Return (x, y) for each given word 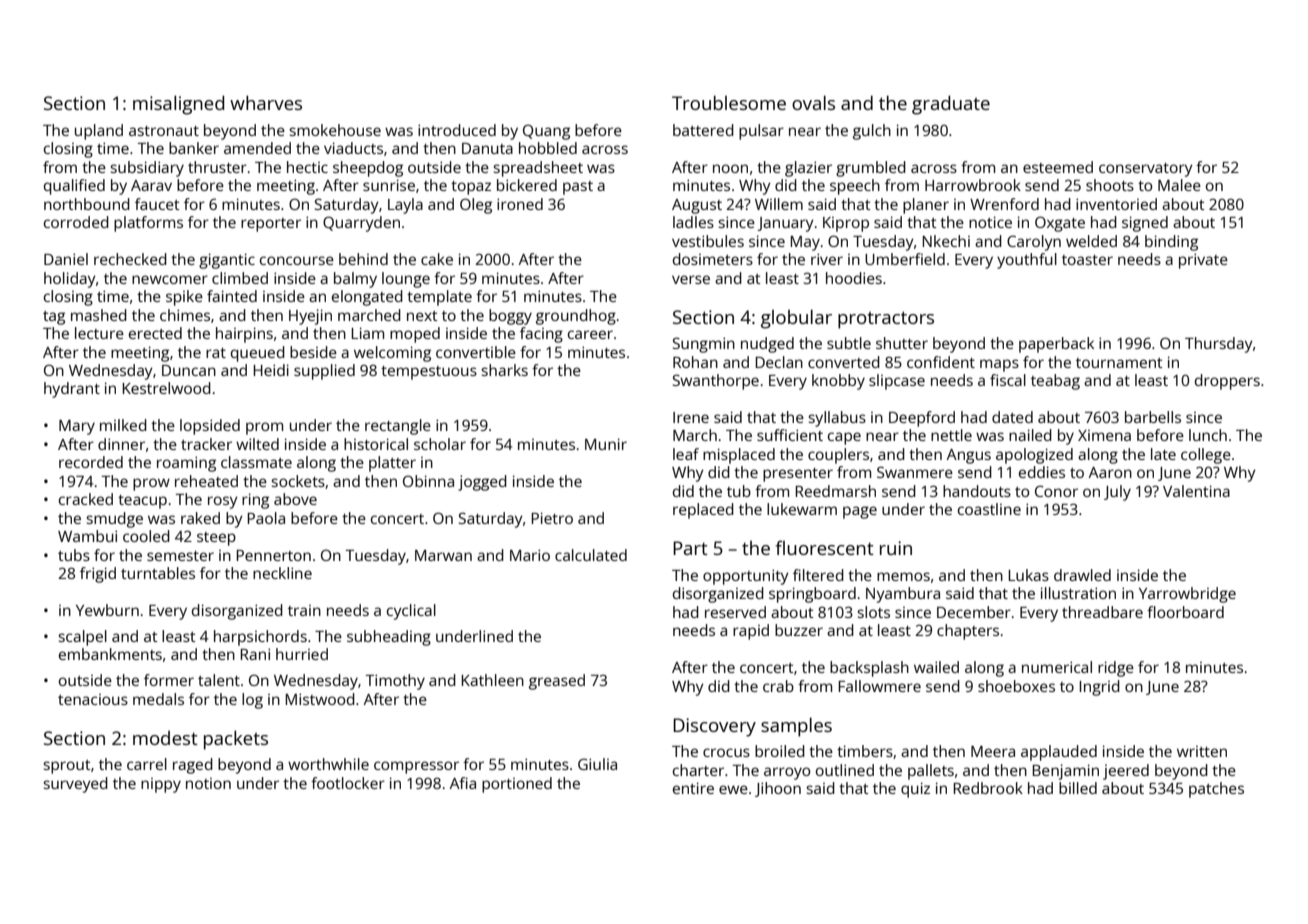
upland (99, 132)
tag (54, 318)
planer (926, 206)
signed (1145, 224)
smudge (114, 520)
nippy (161, 785)
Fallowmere (879, 686)
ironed (520, 204)
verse (691, 279)
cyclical (411, 612)
